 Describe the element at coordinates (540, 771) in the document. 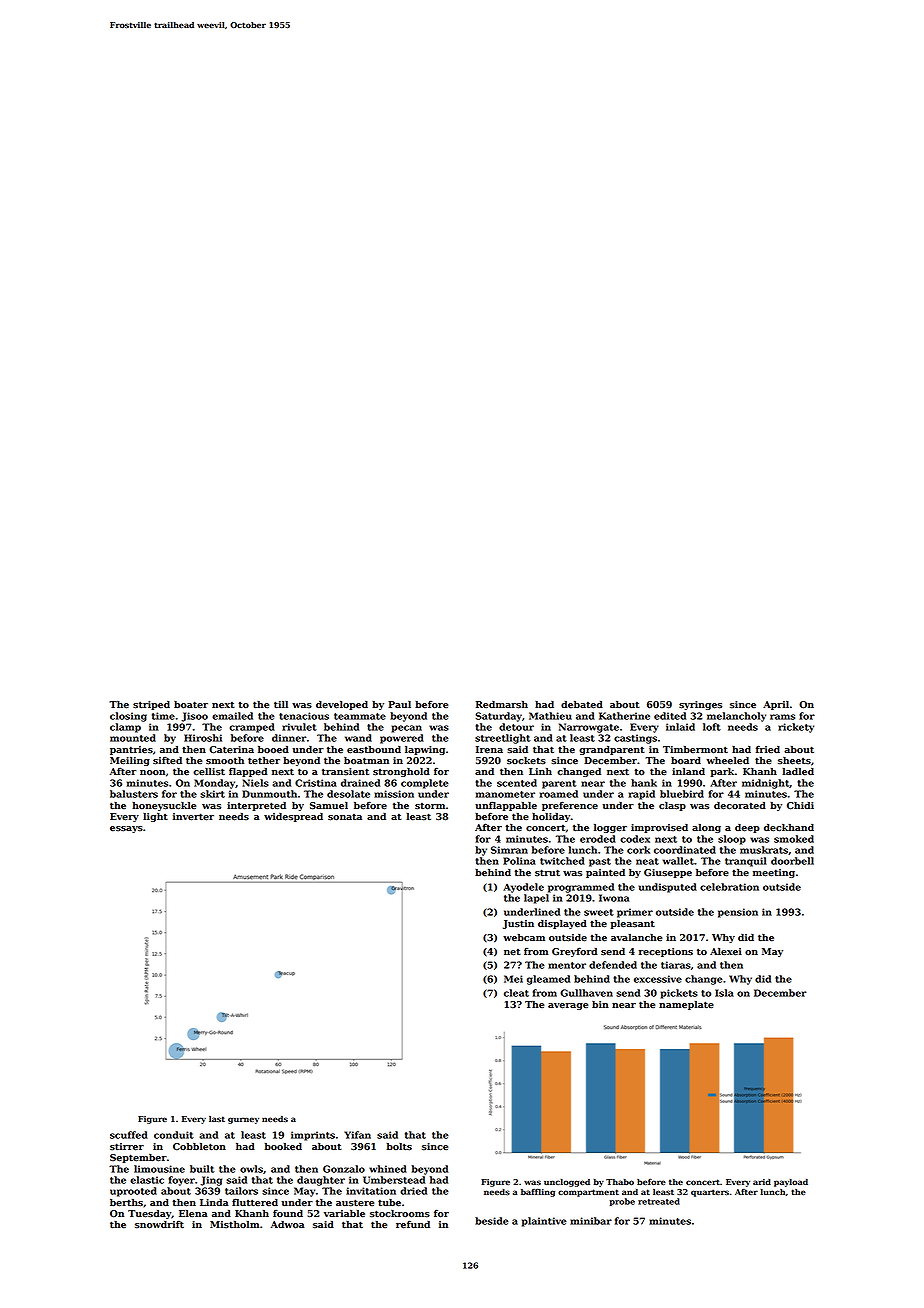

I see `Linh` at that location.
